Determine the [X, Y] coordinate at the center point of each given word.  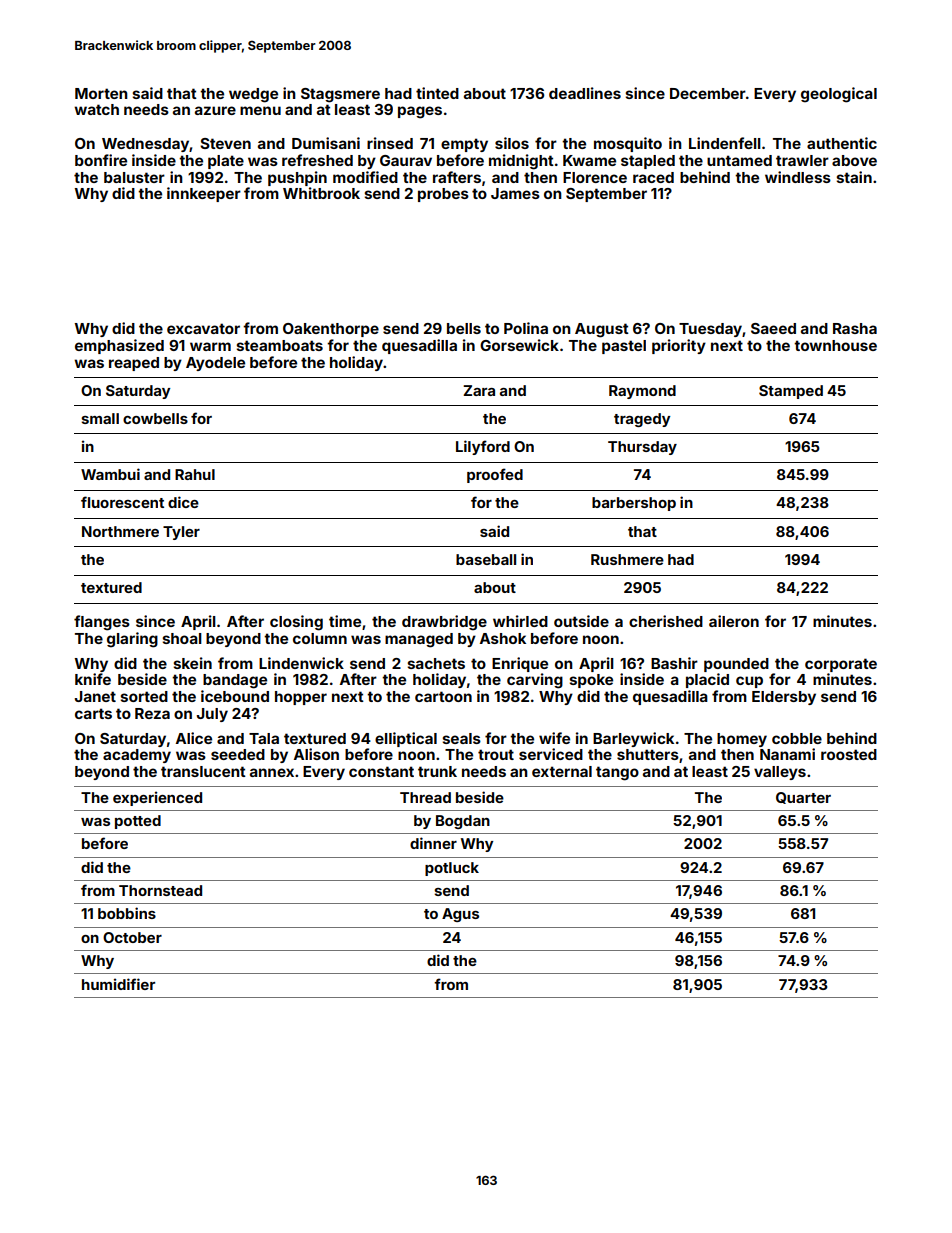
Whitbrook [321, 193]
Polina [526, 328]
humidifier [118, 984]
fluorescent [122, 502]
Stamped [791, 392]
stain [854, 177]
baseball [486, 559]
